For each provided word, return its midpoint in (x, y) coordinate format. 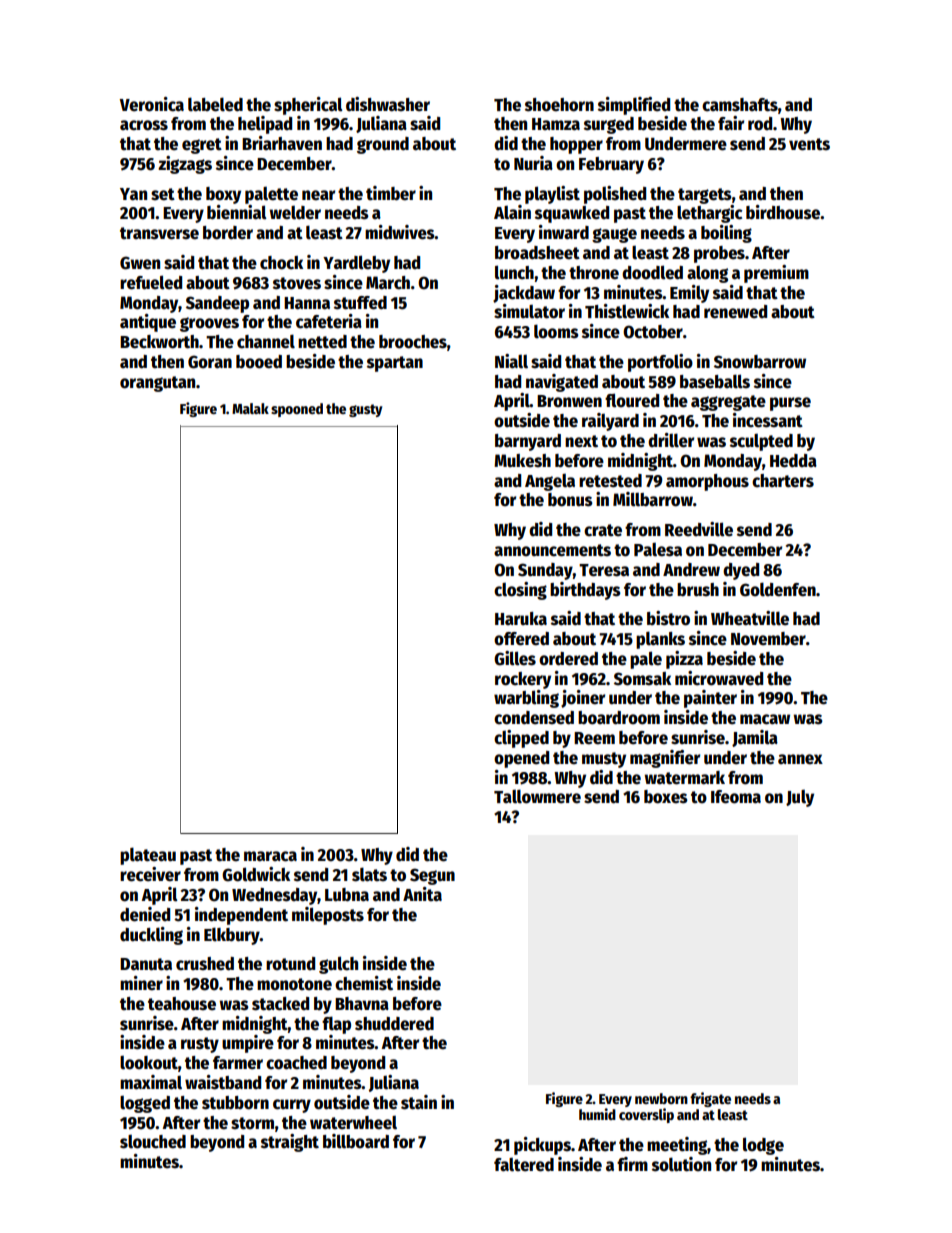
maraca (270, 856)
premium (776, 274)
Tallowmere (537, 796)
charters (783, 481)
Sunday (545, 571)
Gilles (515, 658)
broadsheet (537, 253)
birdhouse (783, 212)
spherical (308, 106)
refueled (151, 282)
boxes (666, 797)
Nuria (533, 163)
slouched (153, 1142)
